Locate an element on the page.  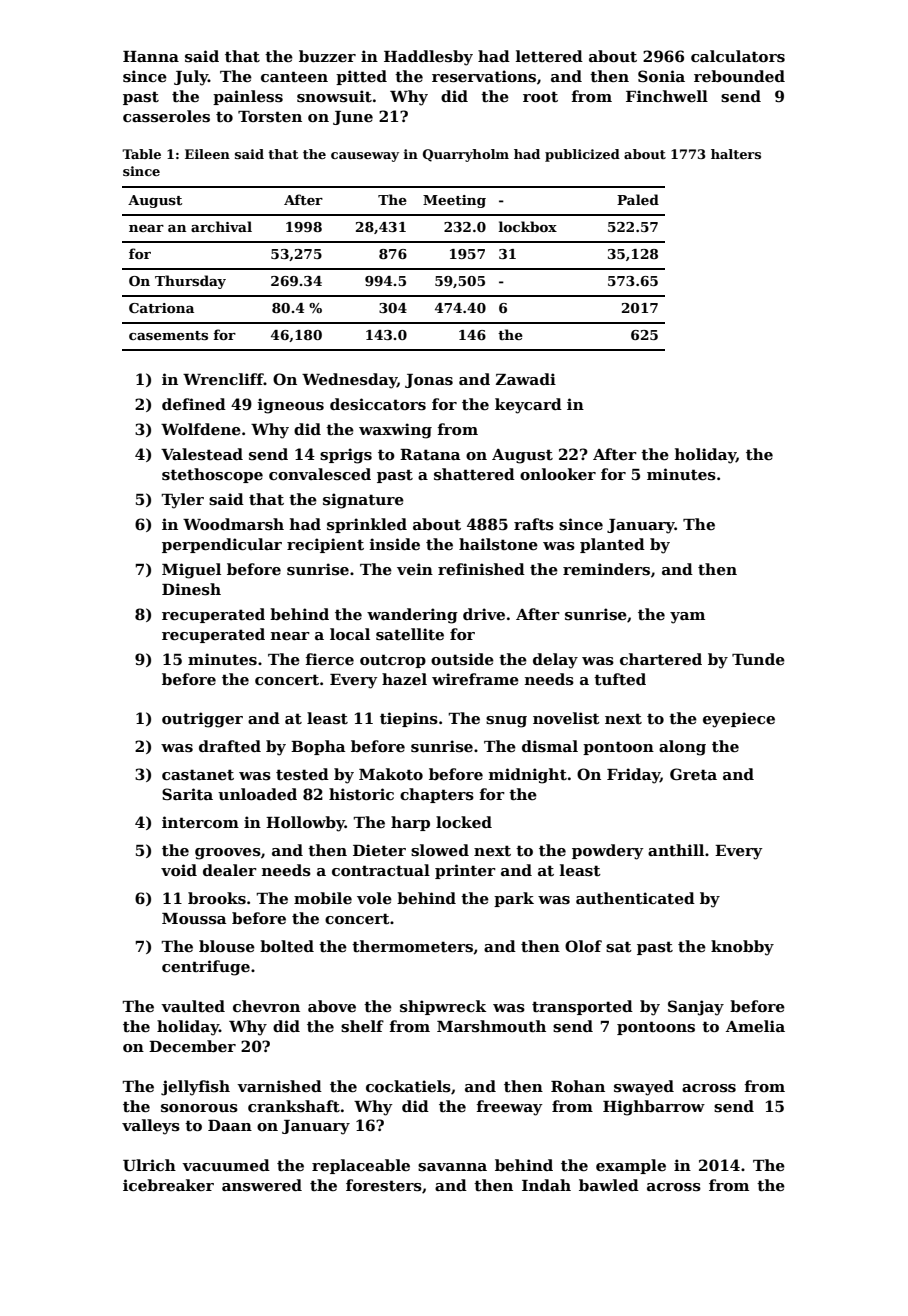
Amelia is located at coordinates (755, 1026).
